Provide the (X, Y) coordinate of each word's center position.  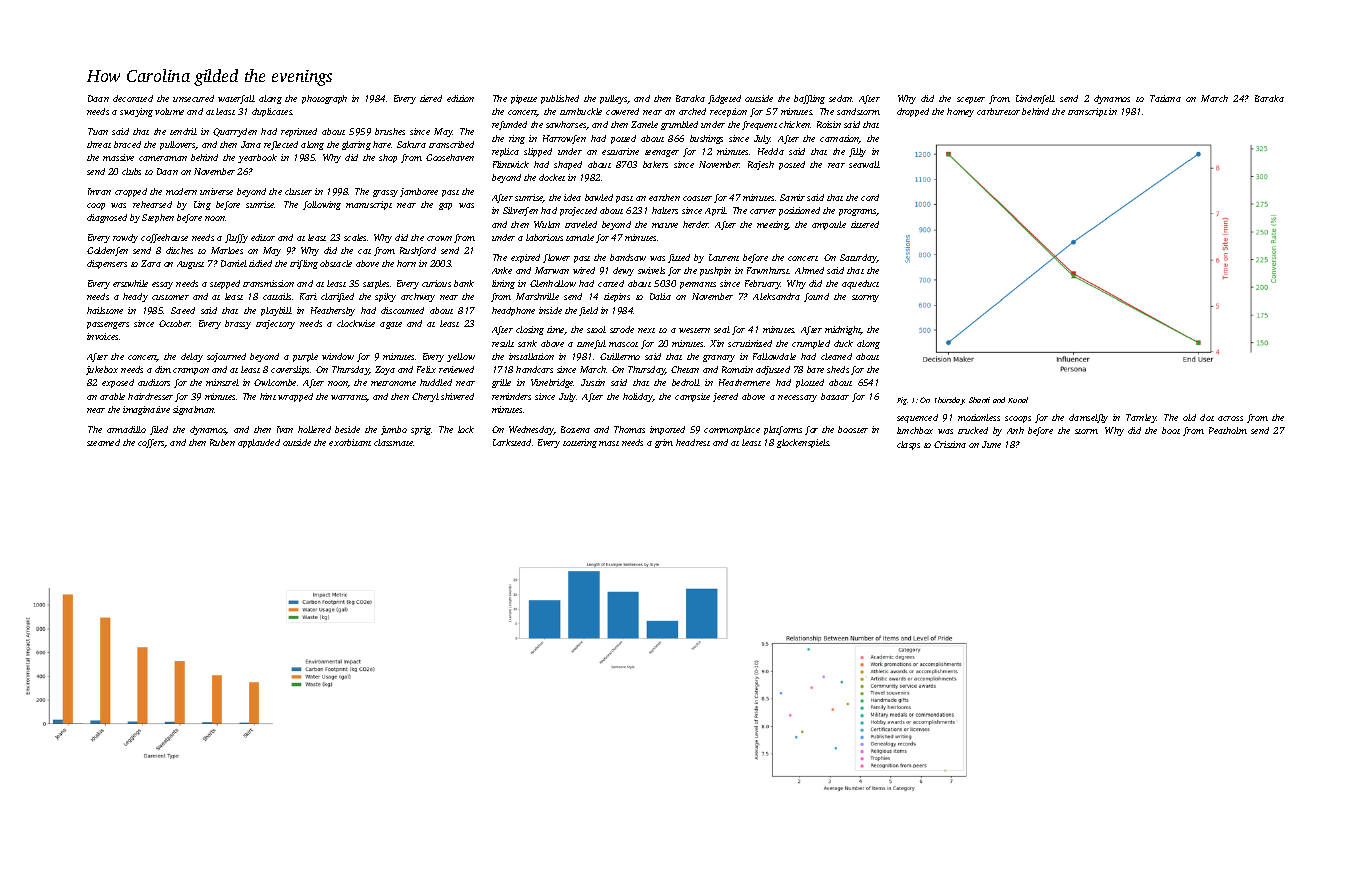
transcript (1087, 112)
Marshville (537, 296)
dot (1207, 417)
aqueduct (860, 284)
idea (572, 197)
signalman (194, 410)
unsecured (193, 98)
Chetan (685, 369)
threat (99, 144)
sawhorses (566, 125)
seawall (864, 164)
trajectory (275, 324)
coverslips (291, 370)
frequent (759, 125)
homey (960, 112)
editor (263, 237)
